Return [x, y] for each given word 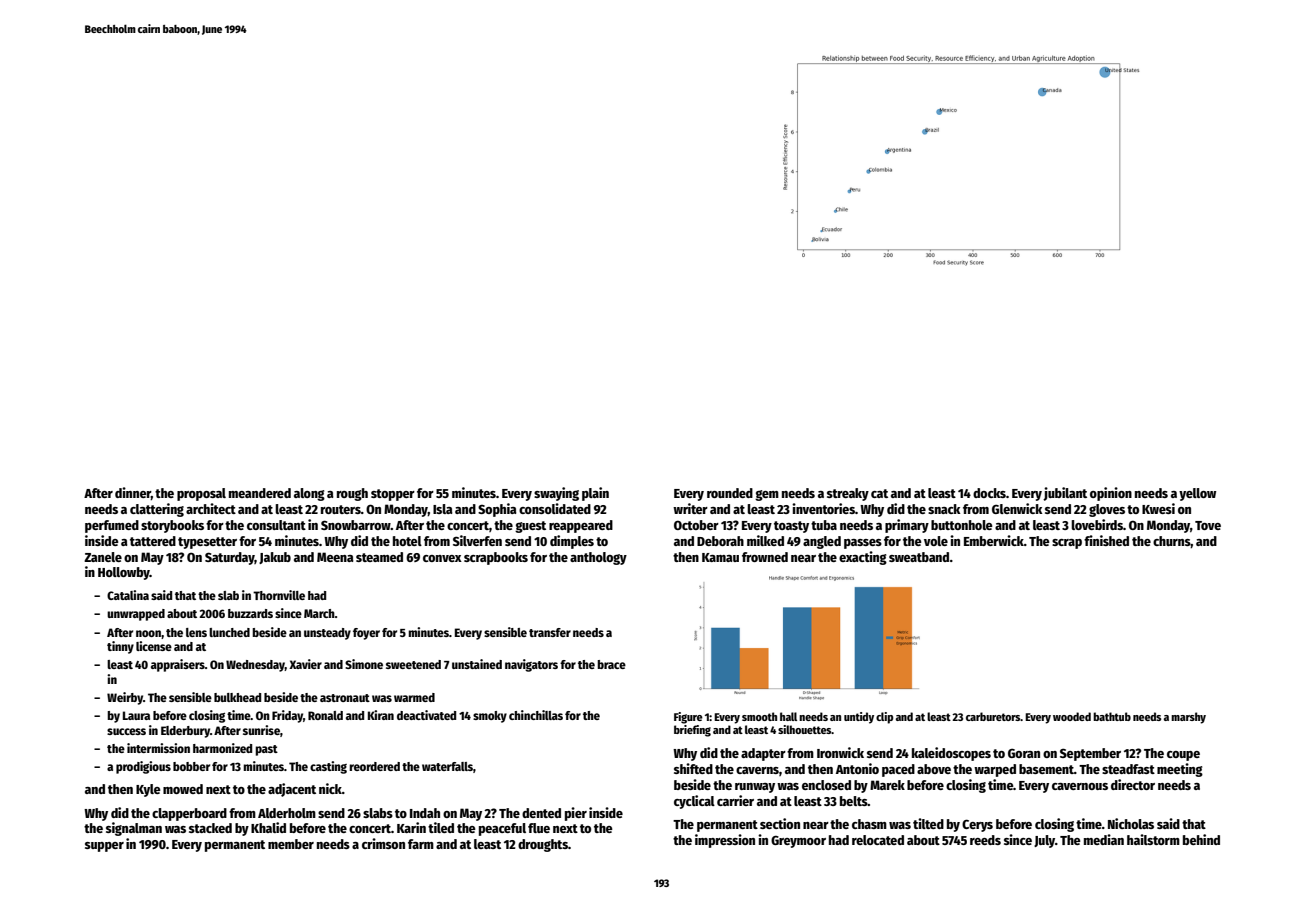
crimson [383, 843]
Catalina [128, 595]
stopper [393, 495]
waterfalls [447, 766]
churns [1172, 542]
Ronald [325, 715]
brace [611, 664]
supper [104, 847]
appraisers [178, 665]
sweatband [919, 557]
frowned [765, 557]
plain [595, 494]
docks [989, 493]
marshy [1188, 718]
